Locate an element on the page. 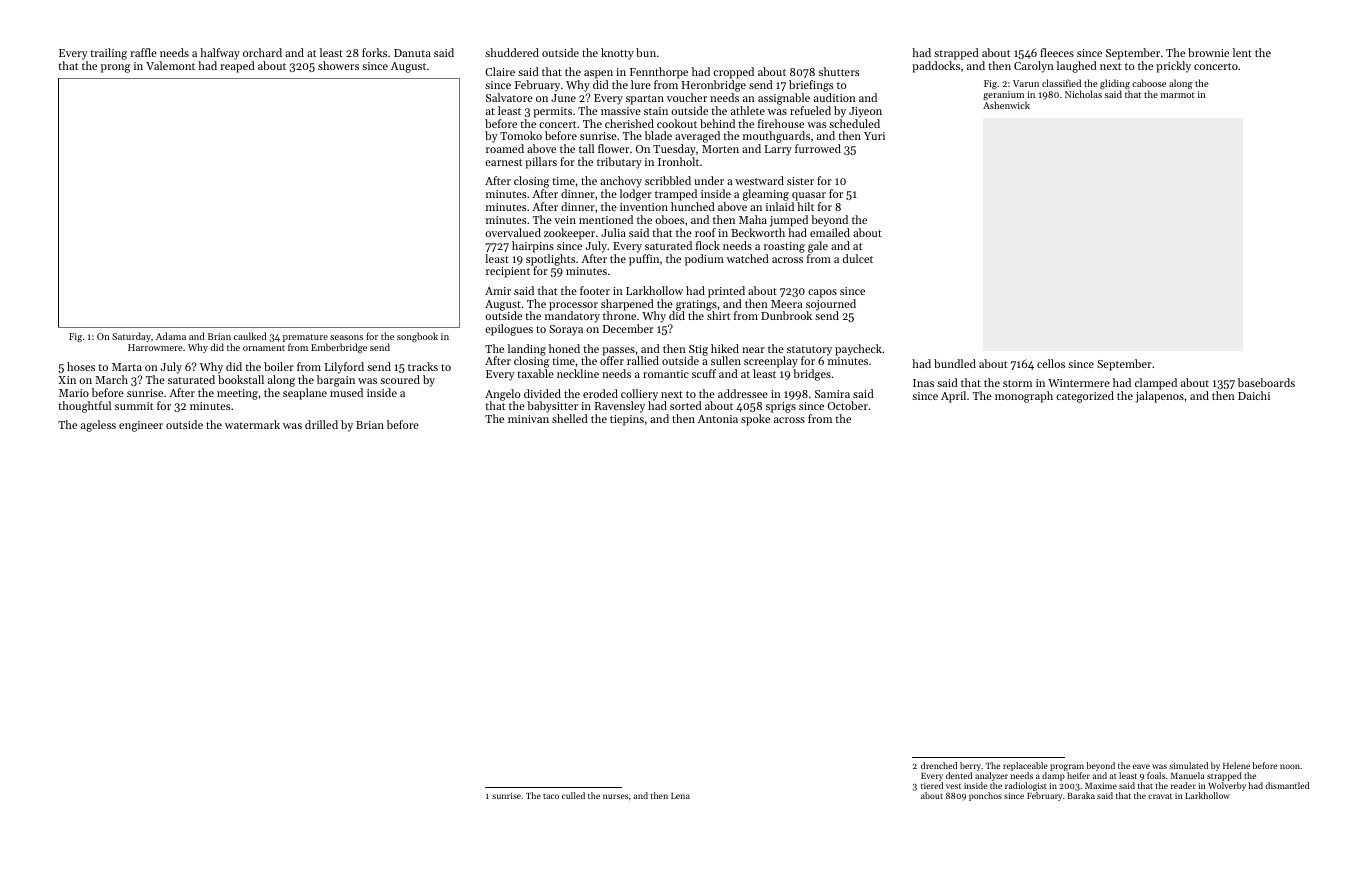 The image size is (1372, 887). dulcet is located at coordinates (858, 258).
